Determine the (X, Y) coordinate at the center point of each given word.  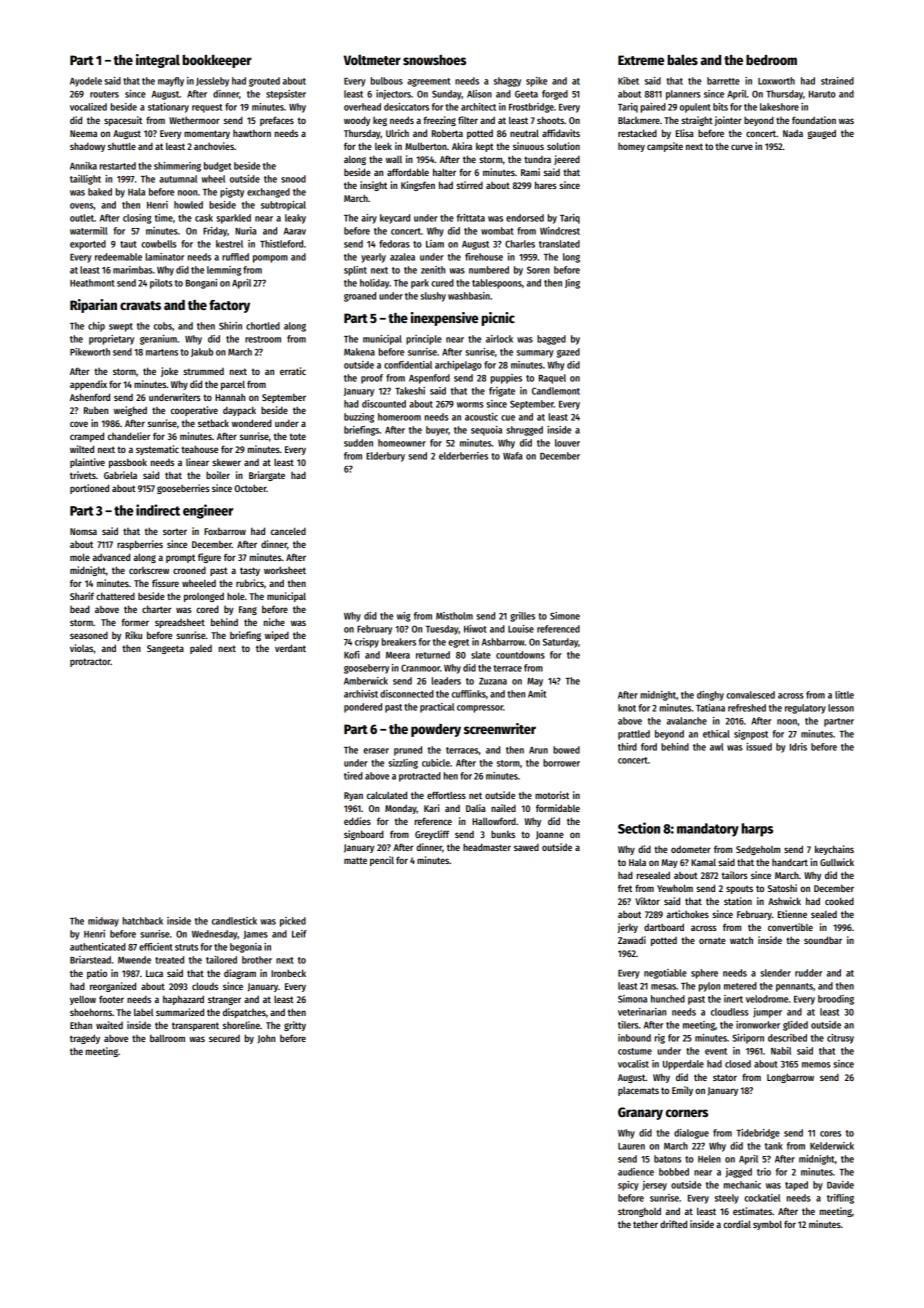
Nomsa (83, 531)
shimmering (177, 167)
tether (645, 1224)
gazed (568, 353)
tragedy (85, 1039)
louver (567, 443)
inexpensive (444, 319)
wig (403, 617)
